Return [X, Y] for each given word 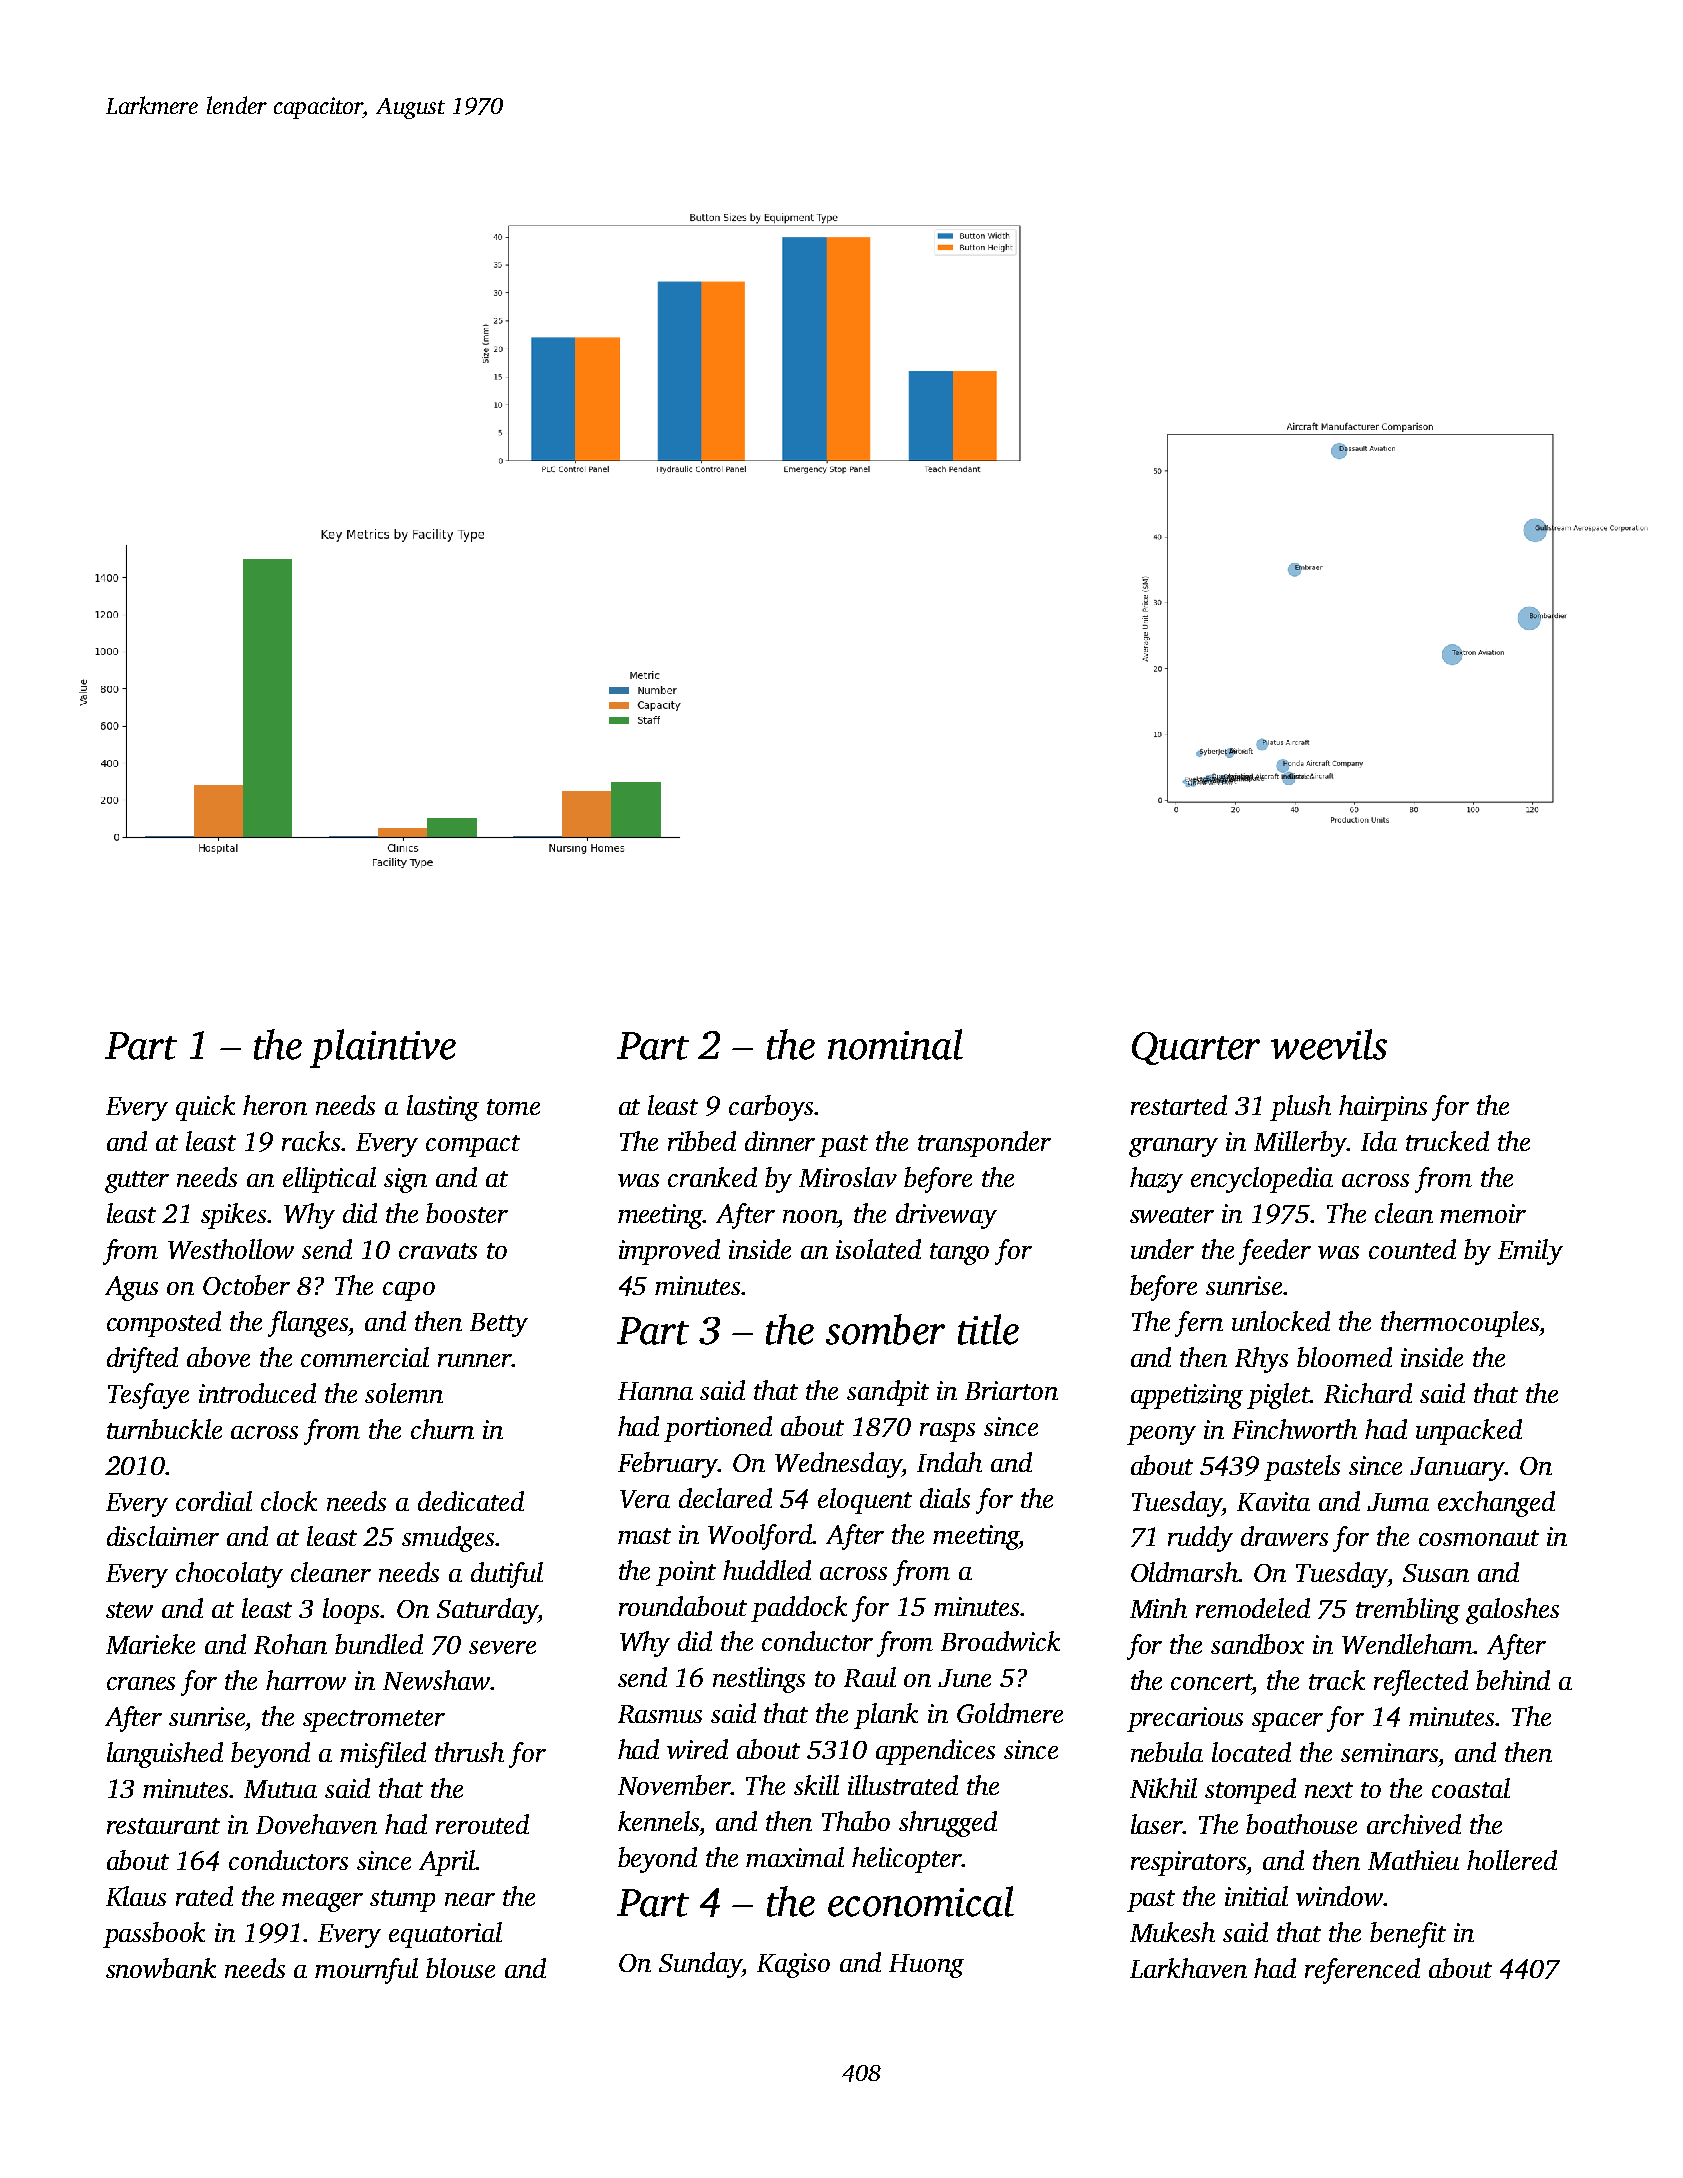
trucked [1447, 1141]
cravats [438, 1251]
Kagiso [793, 1965]
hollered [1512, 1860]
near [470, 1899]
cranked [712, 1177]
